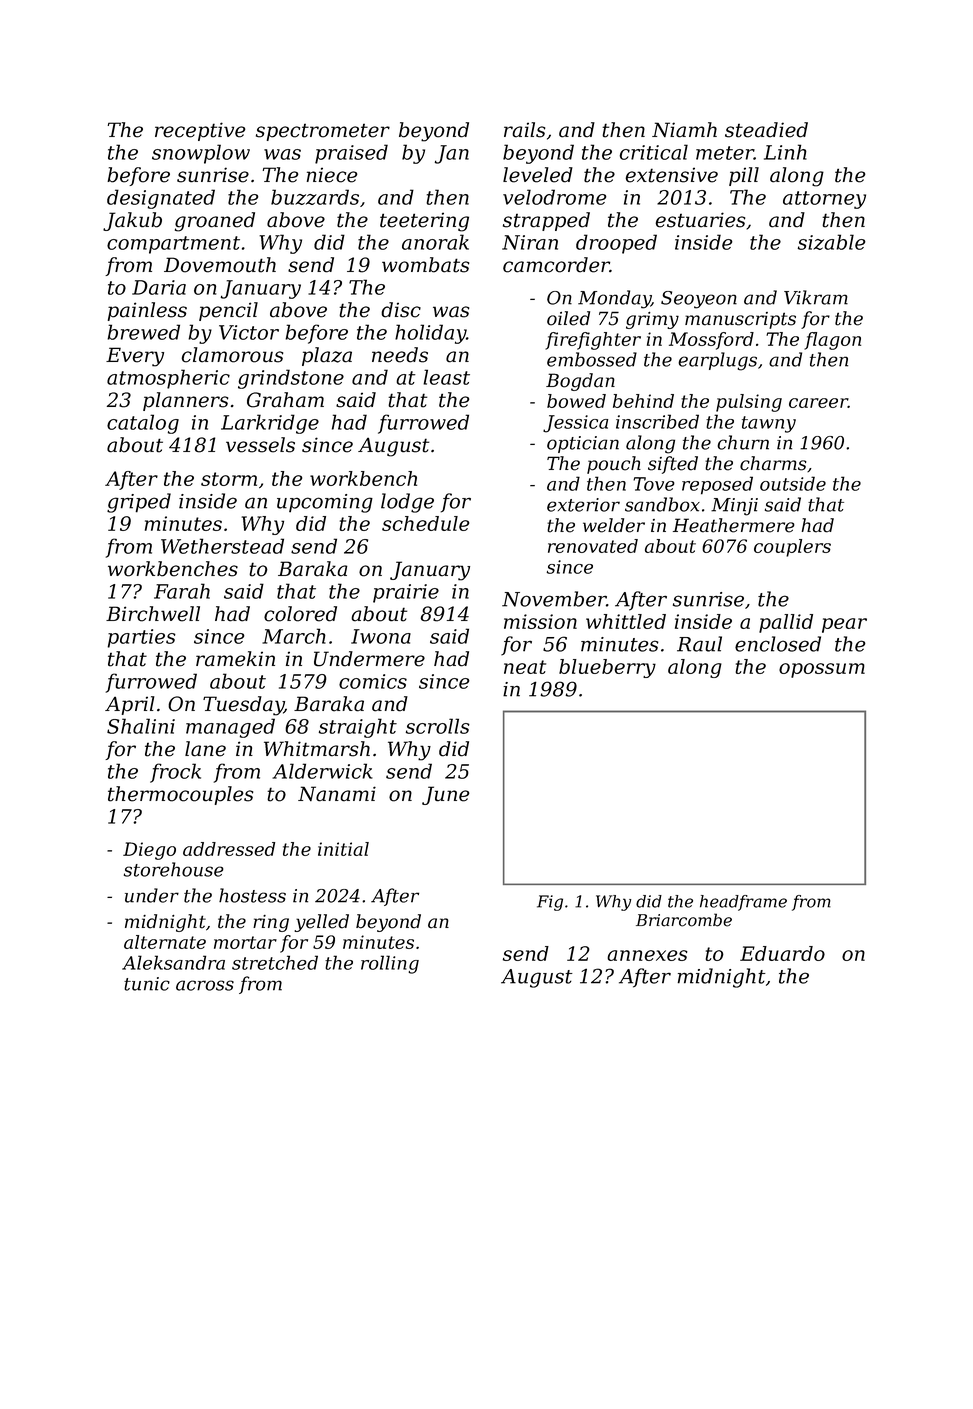  I want to click on Raul, so click(699, 644).
